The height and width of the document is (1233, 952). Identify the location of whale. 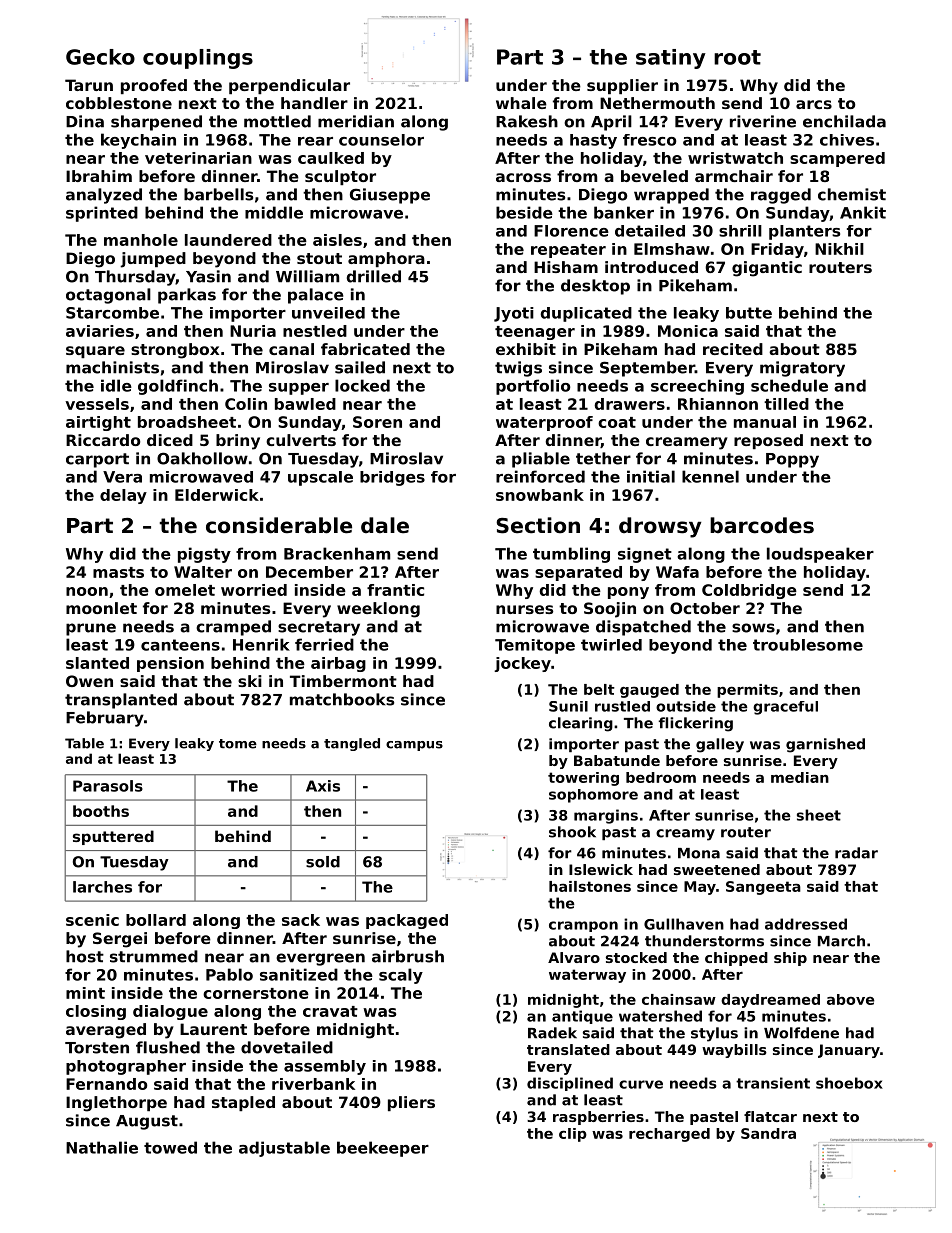
(521, 103).
